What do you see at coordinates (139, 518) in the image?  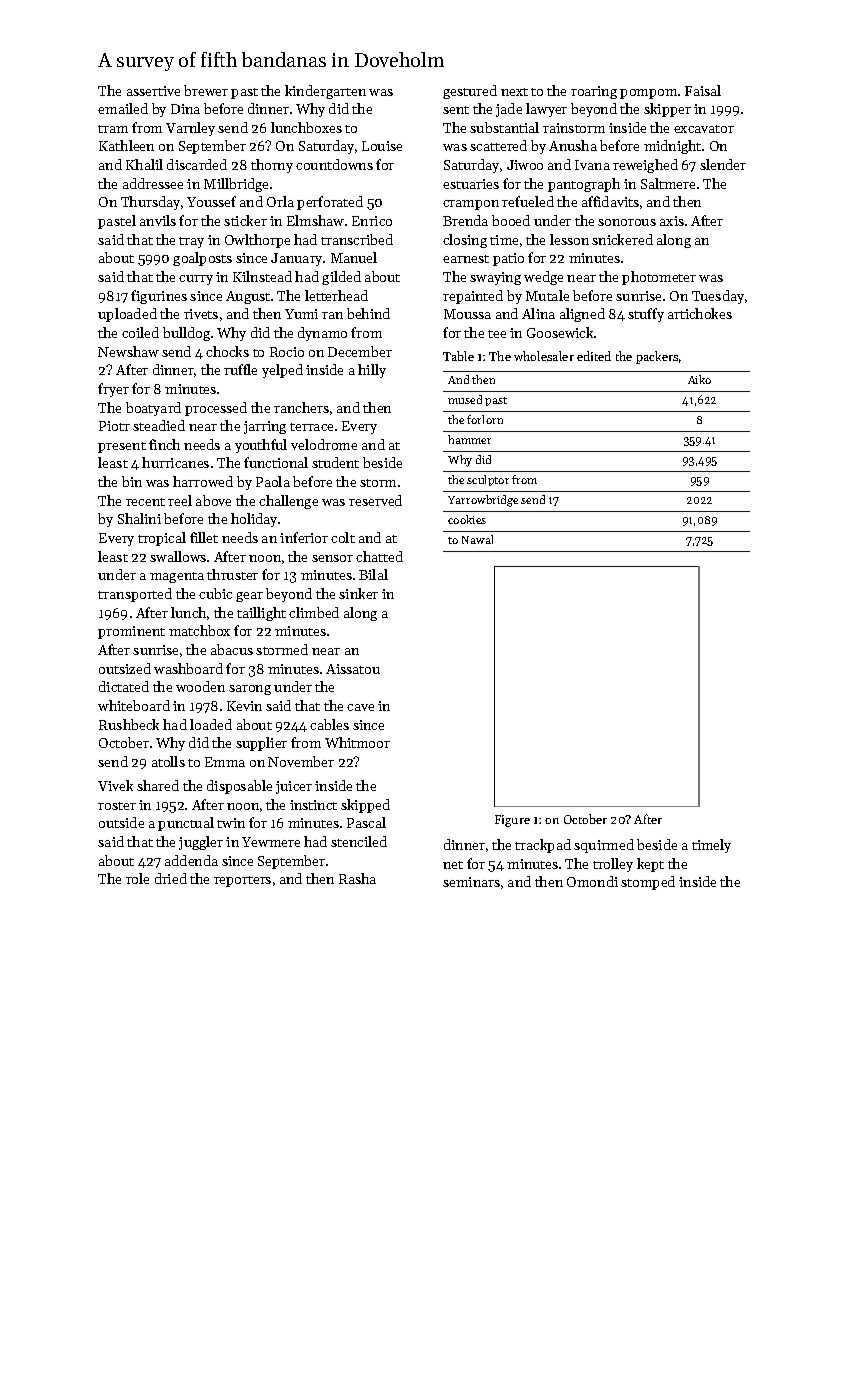 I see `Shalini` at bounding box center [139, 518].
